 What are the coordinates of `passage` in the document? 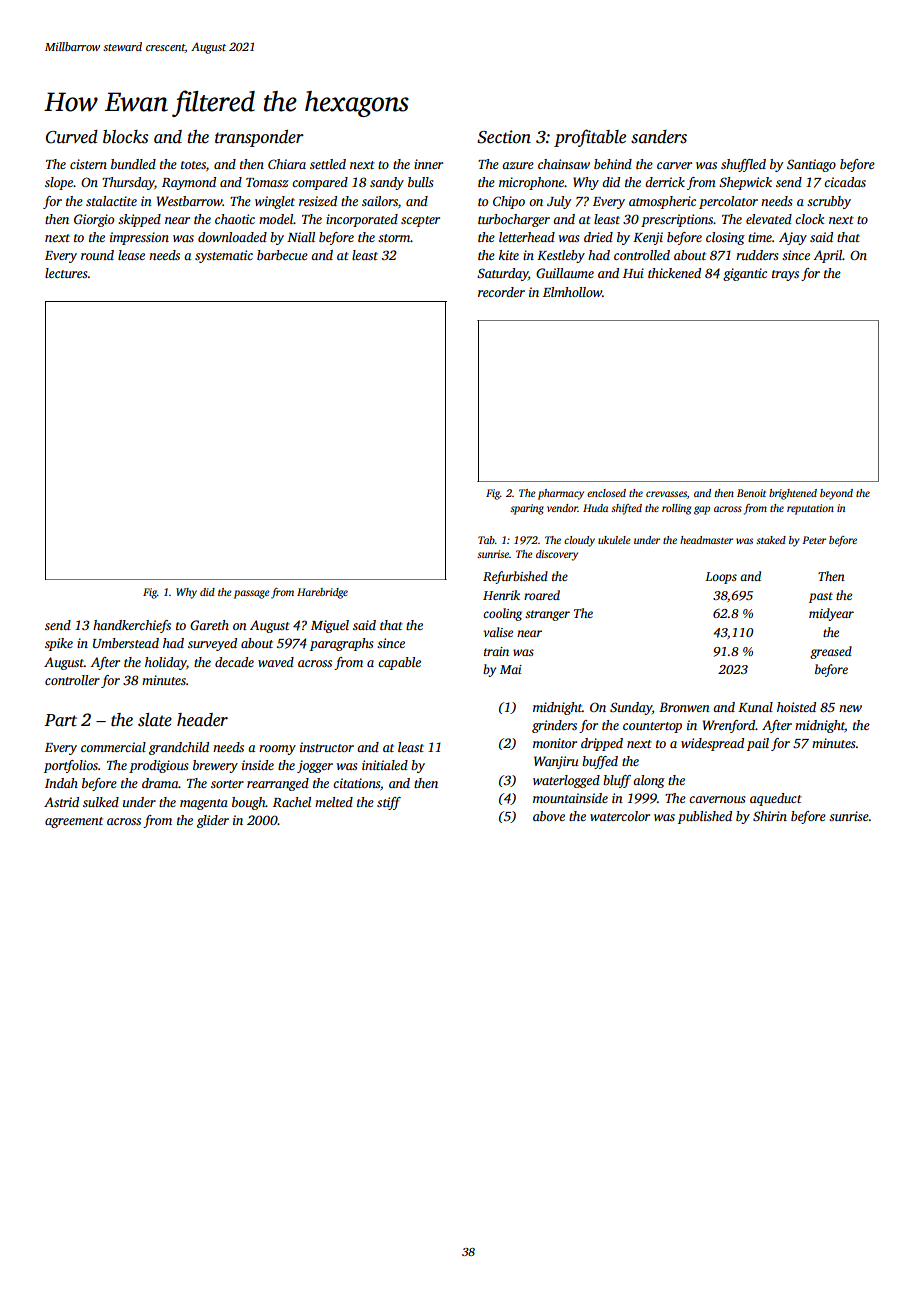 It's located at (252, 594).
